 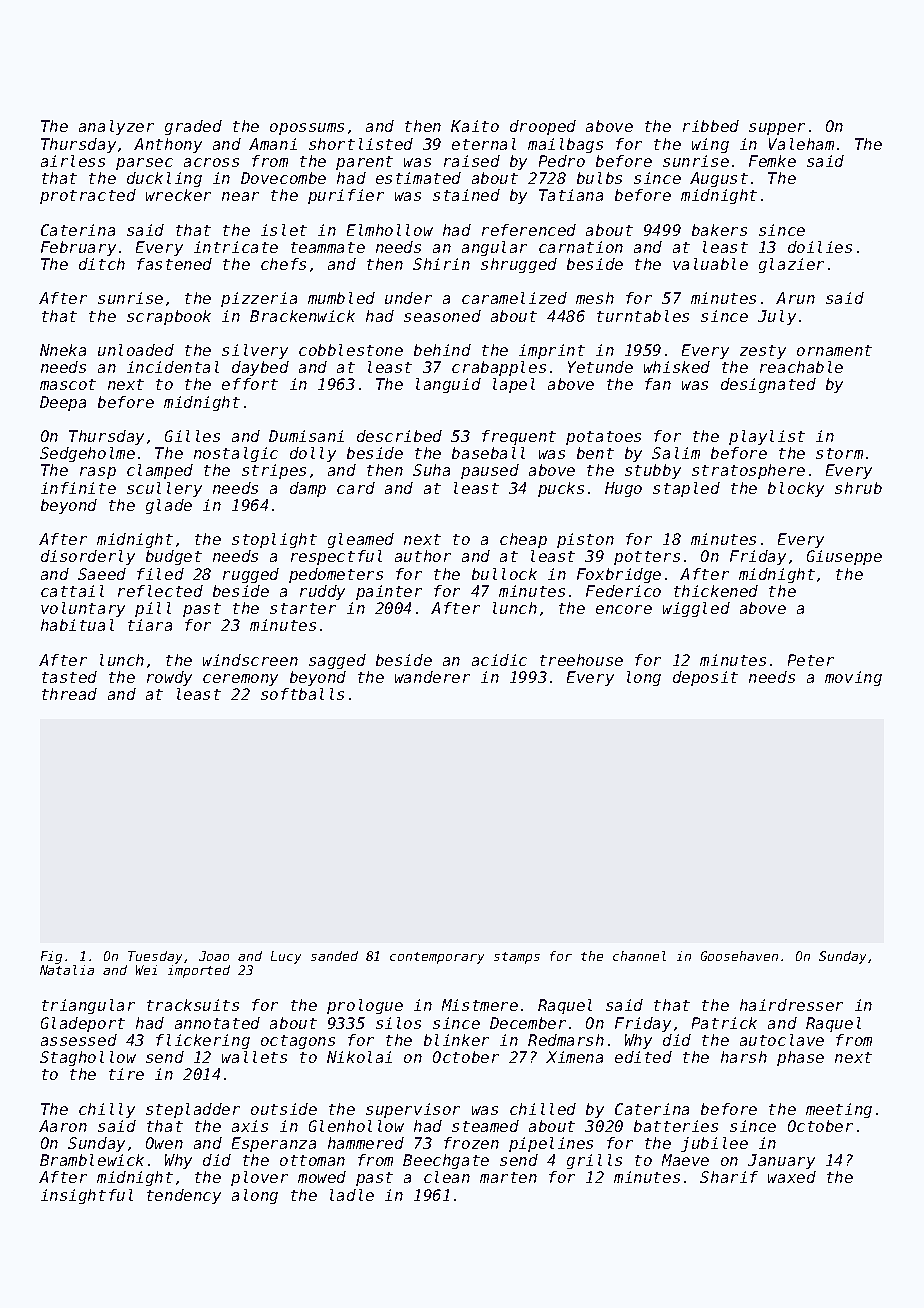 What do you see at coordinates (581, 660) in the screenshot?
I see `treehouse` at bounding box center [581, 660].
